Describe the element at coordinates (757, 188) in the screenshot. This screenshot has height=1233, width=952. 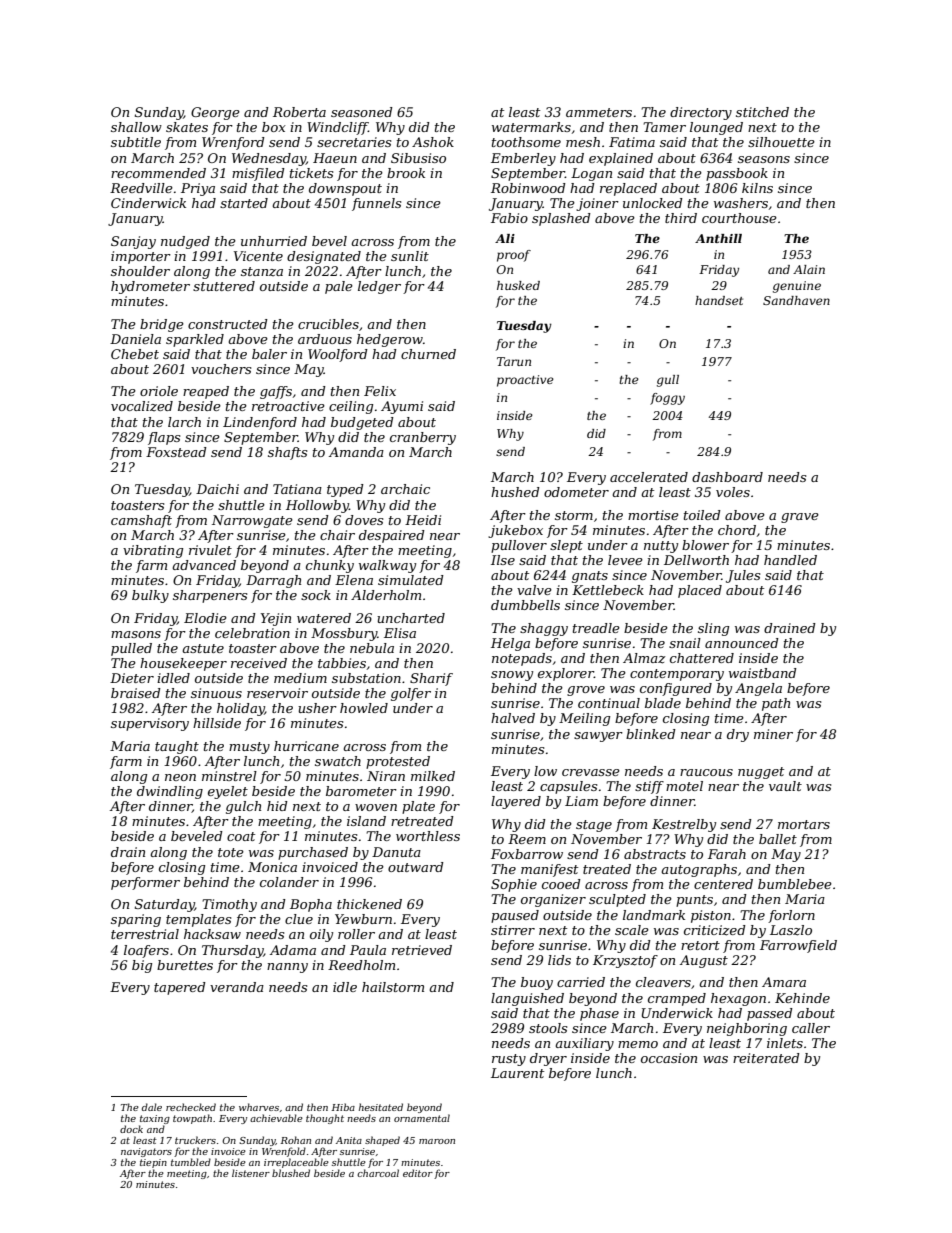
I see `kilns` at that location.
